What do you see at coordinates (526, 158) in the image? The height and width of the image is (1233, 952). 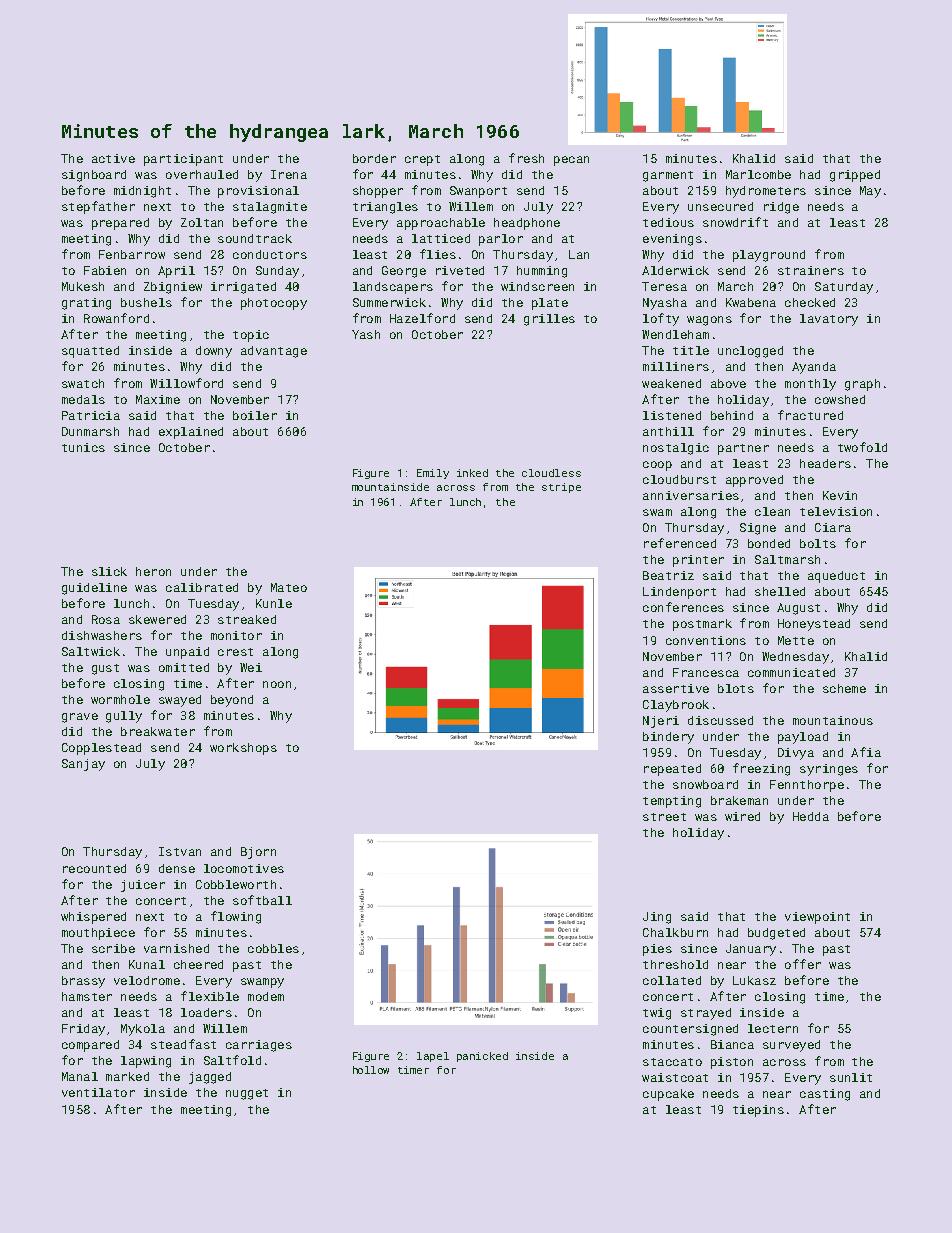 I see `fresh` at bounding box center [526, 158].
